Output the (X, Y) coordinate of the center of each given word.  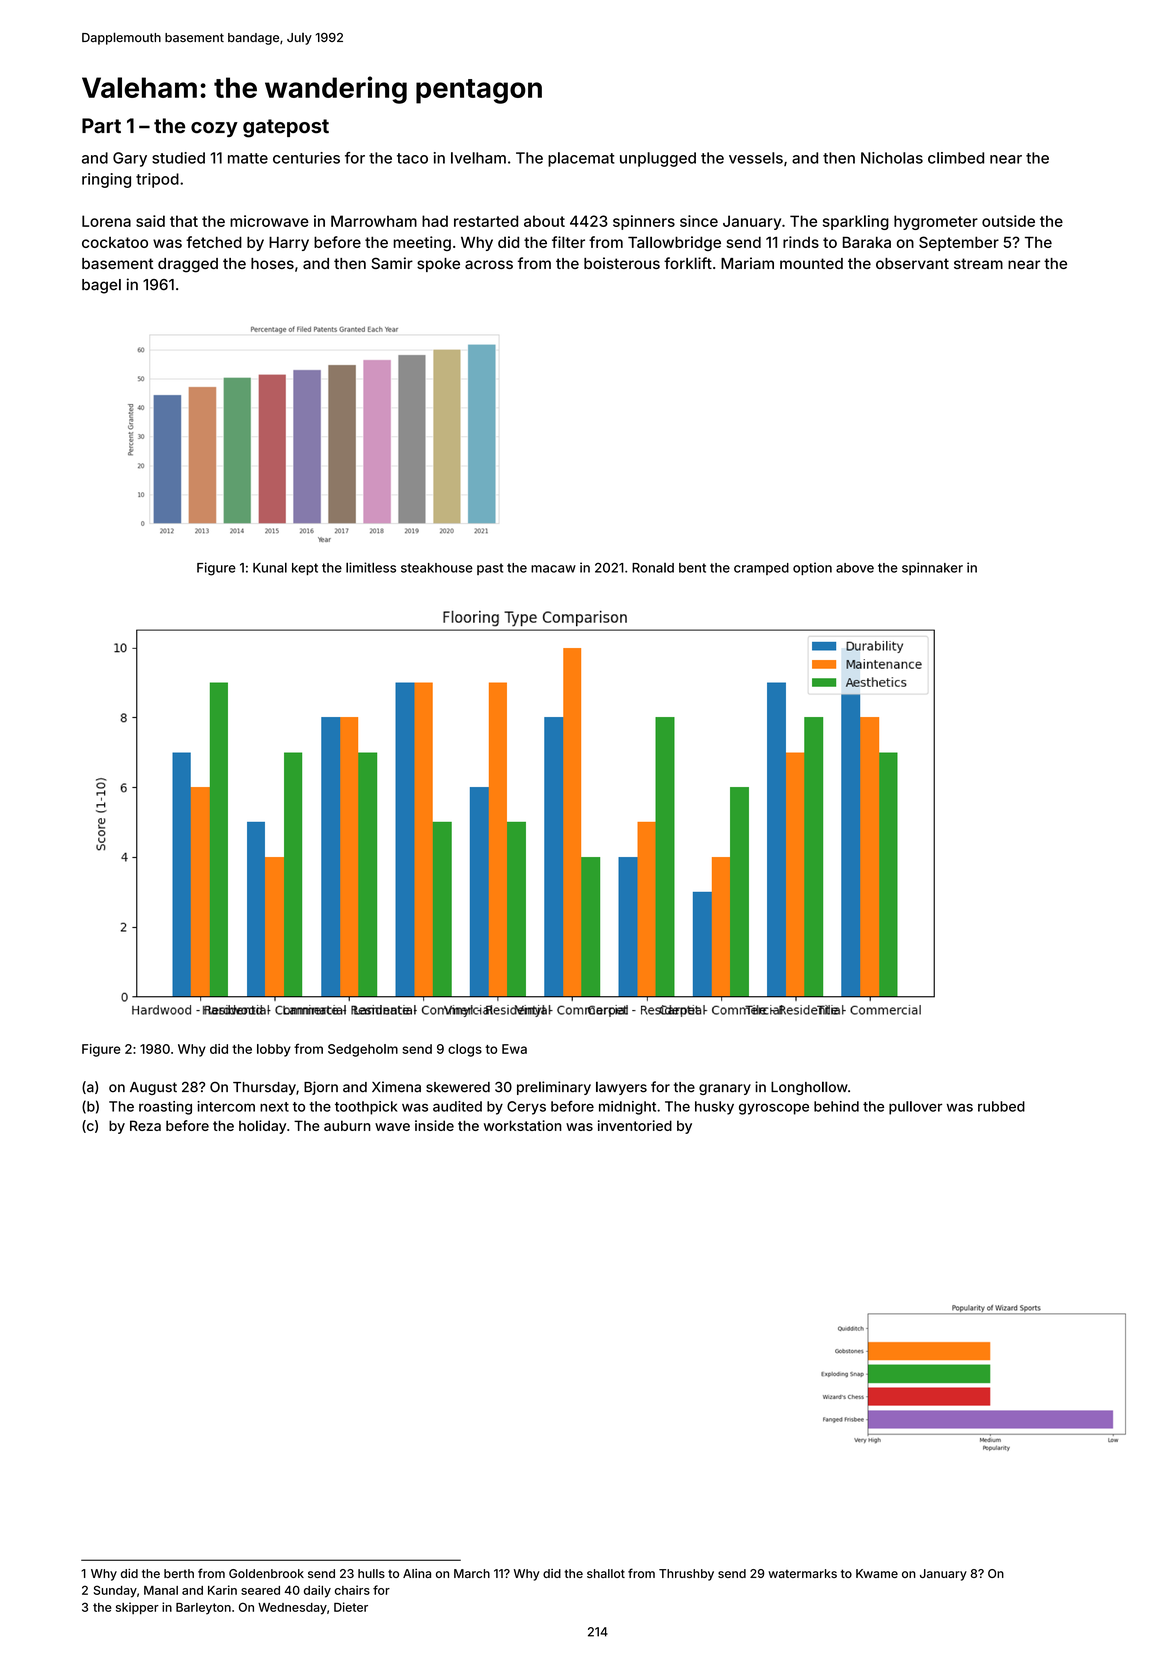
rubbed (1001, 1106)
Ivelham (478, 158)
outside (1008, 221)
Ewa (514, 1049)
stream (978, 263)
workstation (523, 1125)
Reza (145, 1125)
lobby (274, 1050)
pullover (915, 1108)
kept (305, 569)
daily (317, 1591)
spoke (438, 265)
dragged (188, 265)
